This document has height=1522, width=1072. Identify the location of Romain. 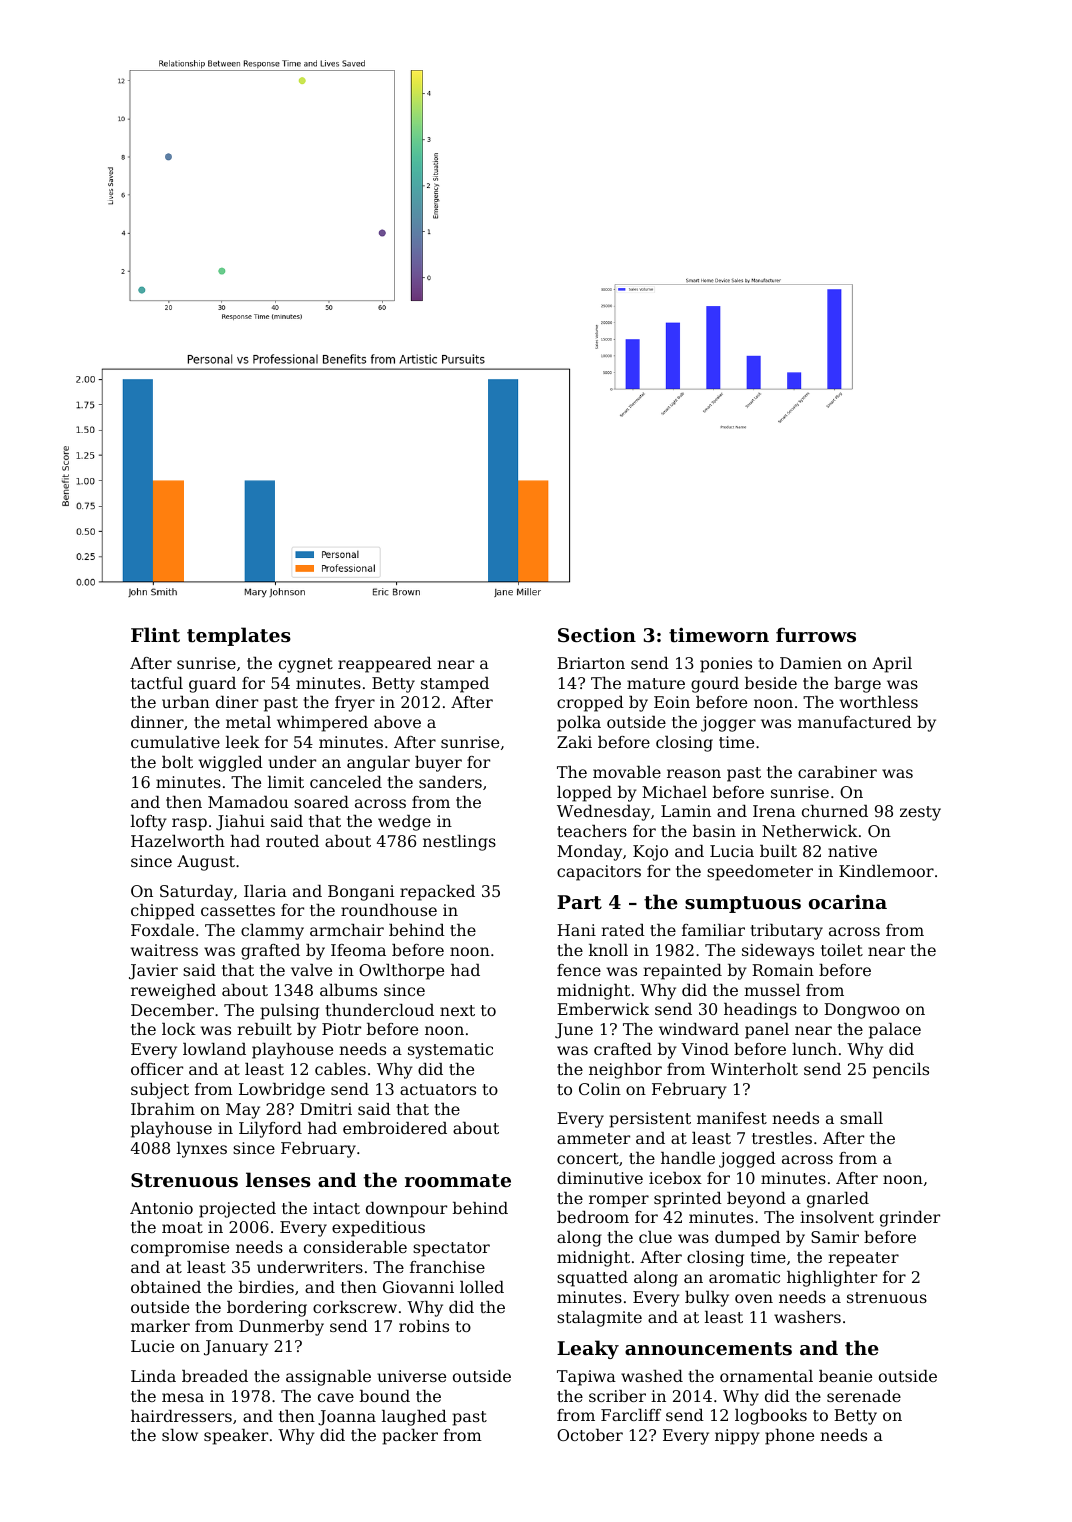
(783, 970).
